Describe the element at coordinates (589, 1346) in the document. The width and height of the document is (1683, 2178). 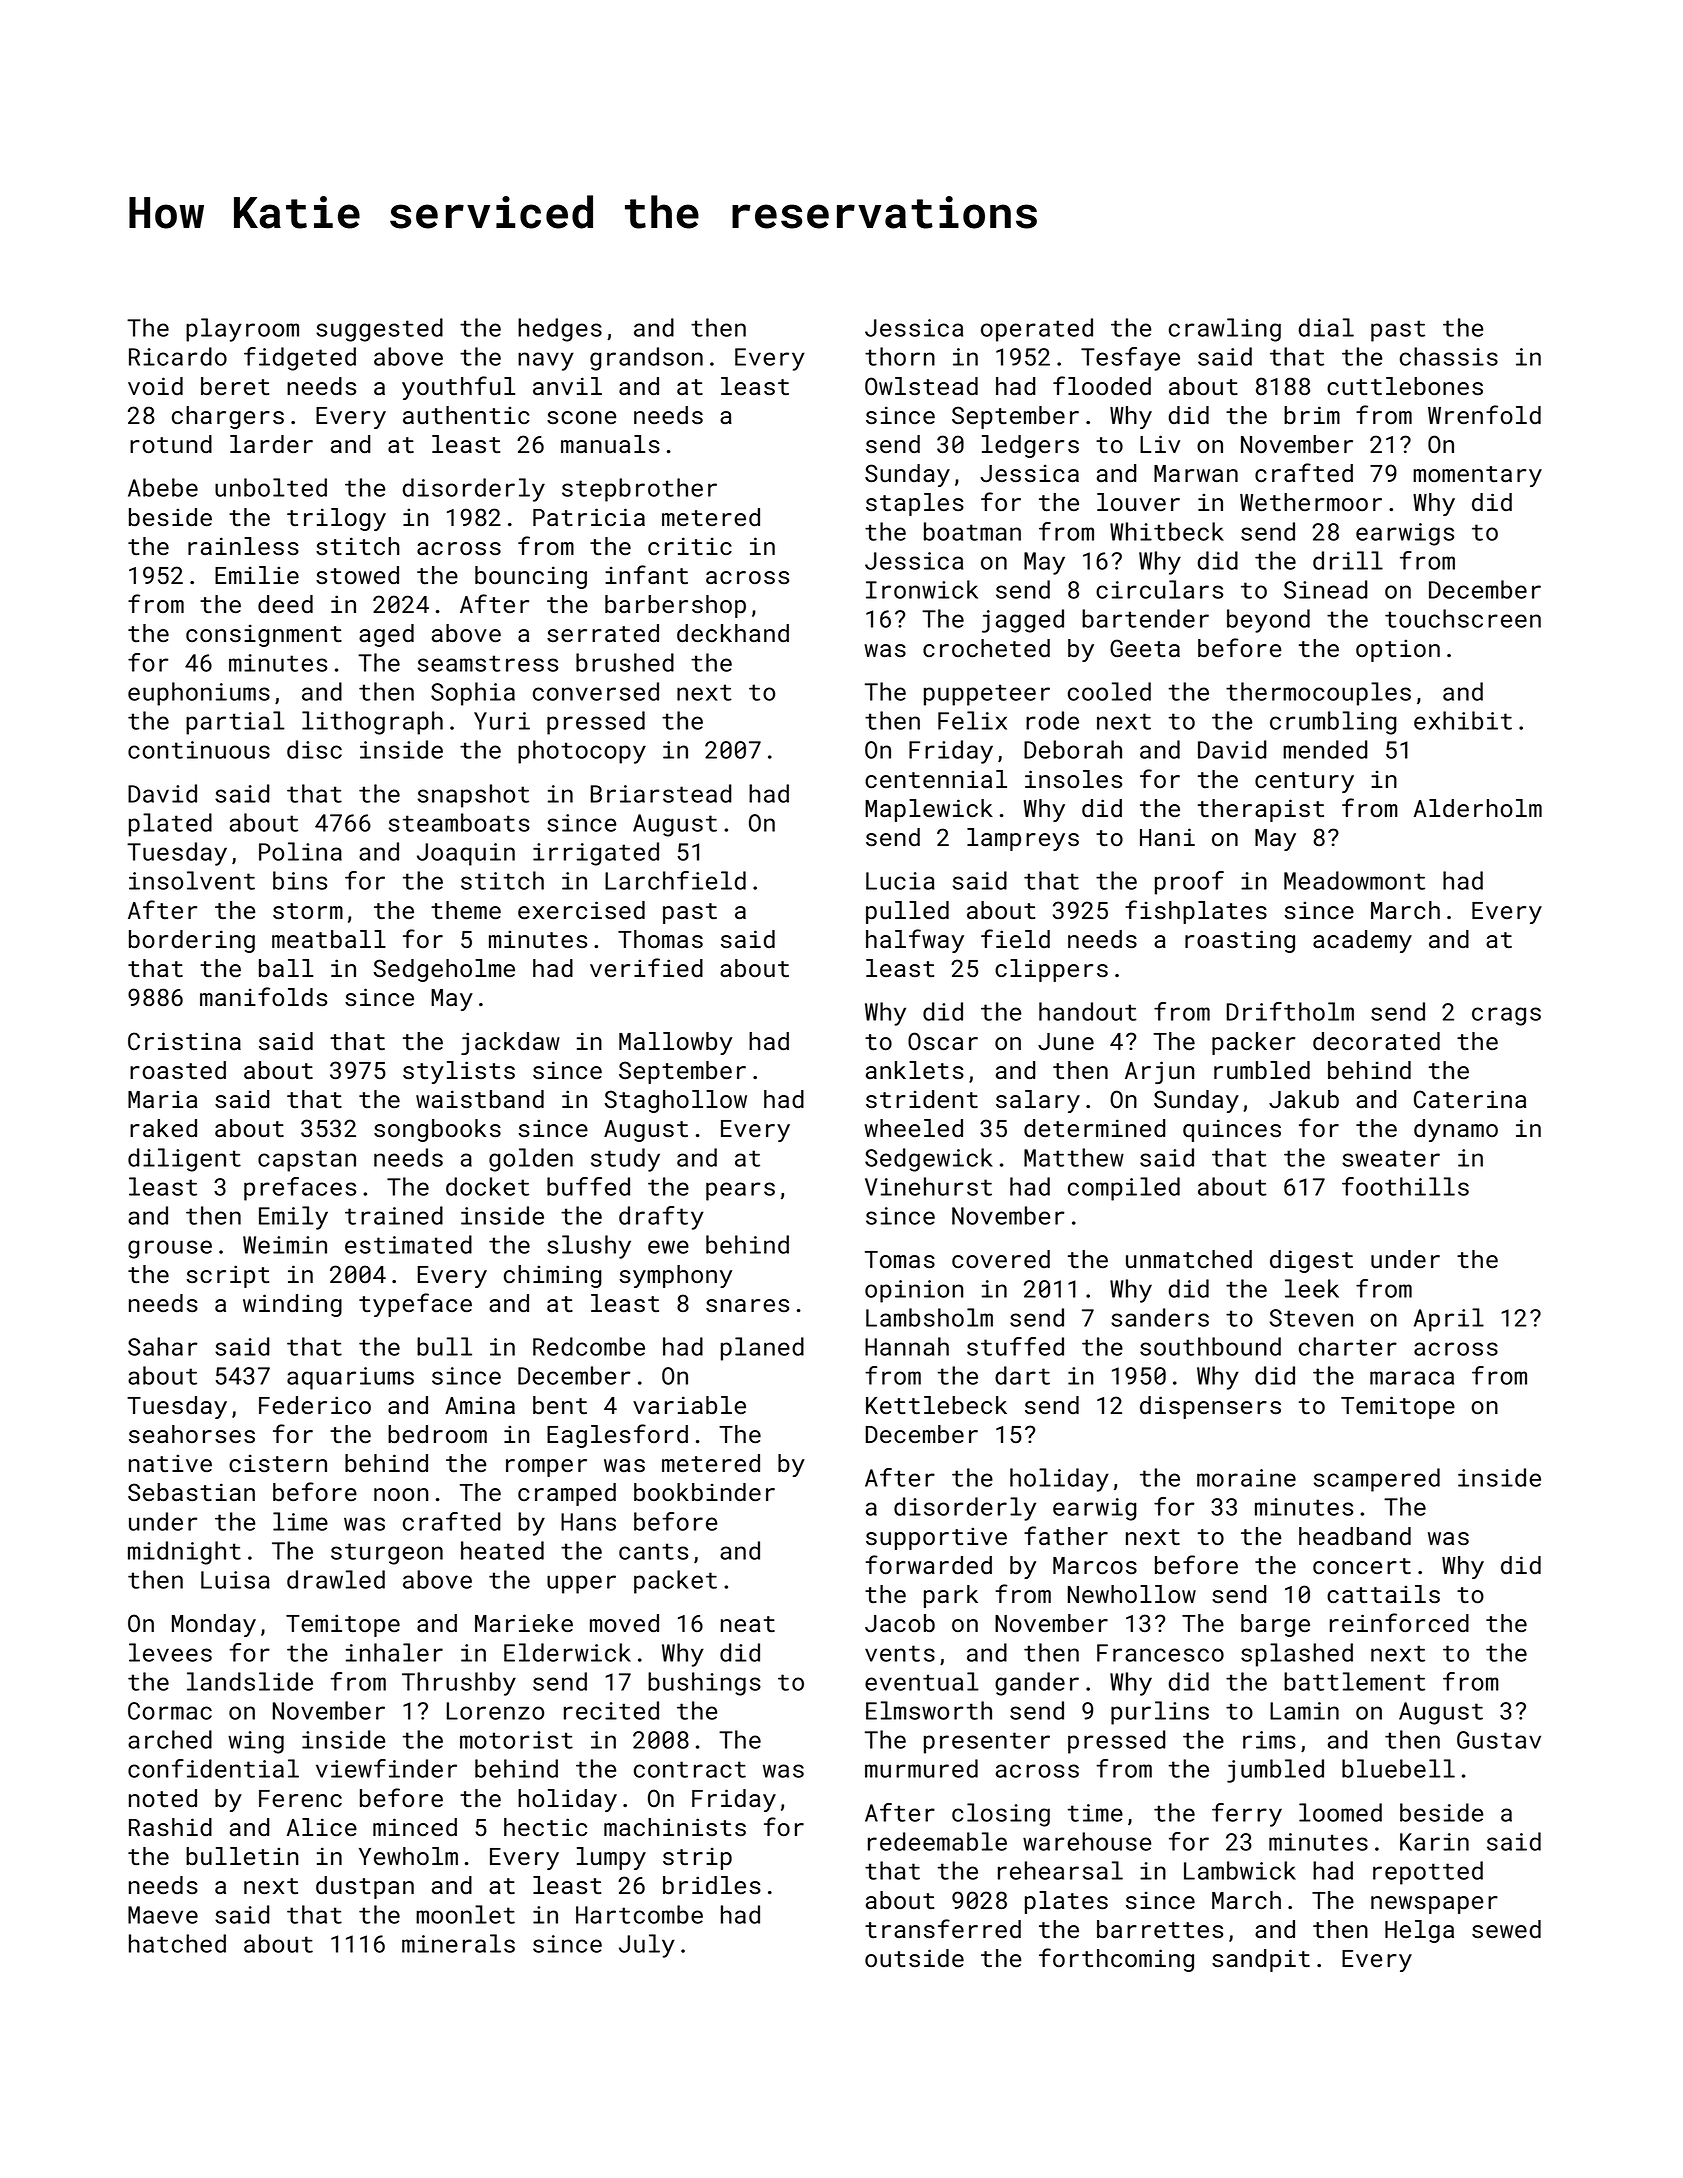
I see `Redcombe` at that location.
